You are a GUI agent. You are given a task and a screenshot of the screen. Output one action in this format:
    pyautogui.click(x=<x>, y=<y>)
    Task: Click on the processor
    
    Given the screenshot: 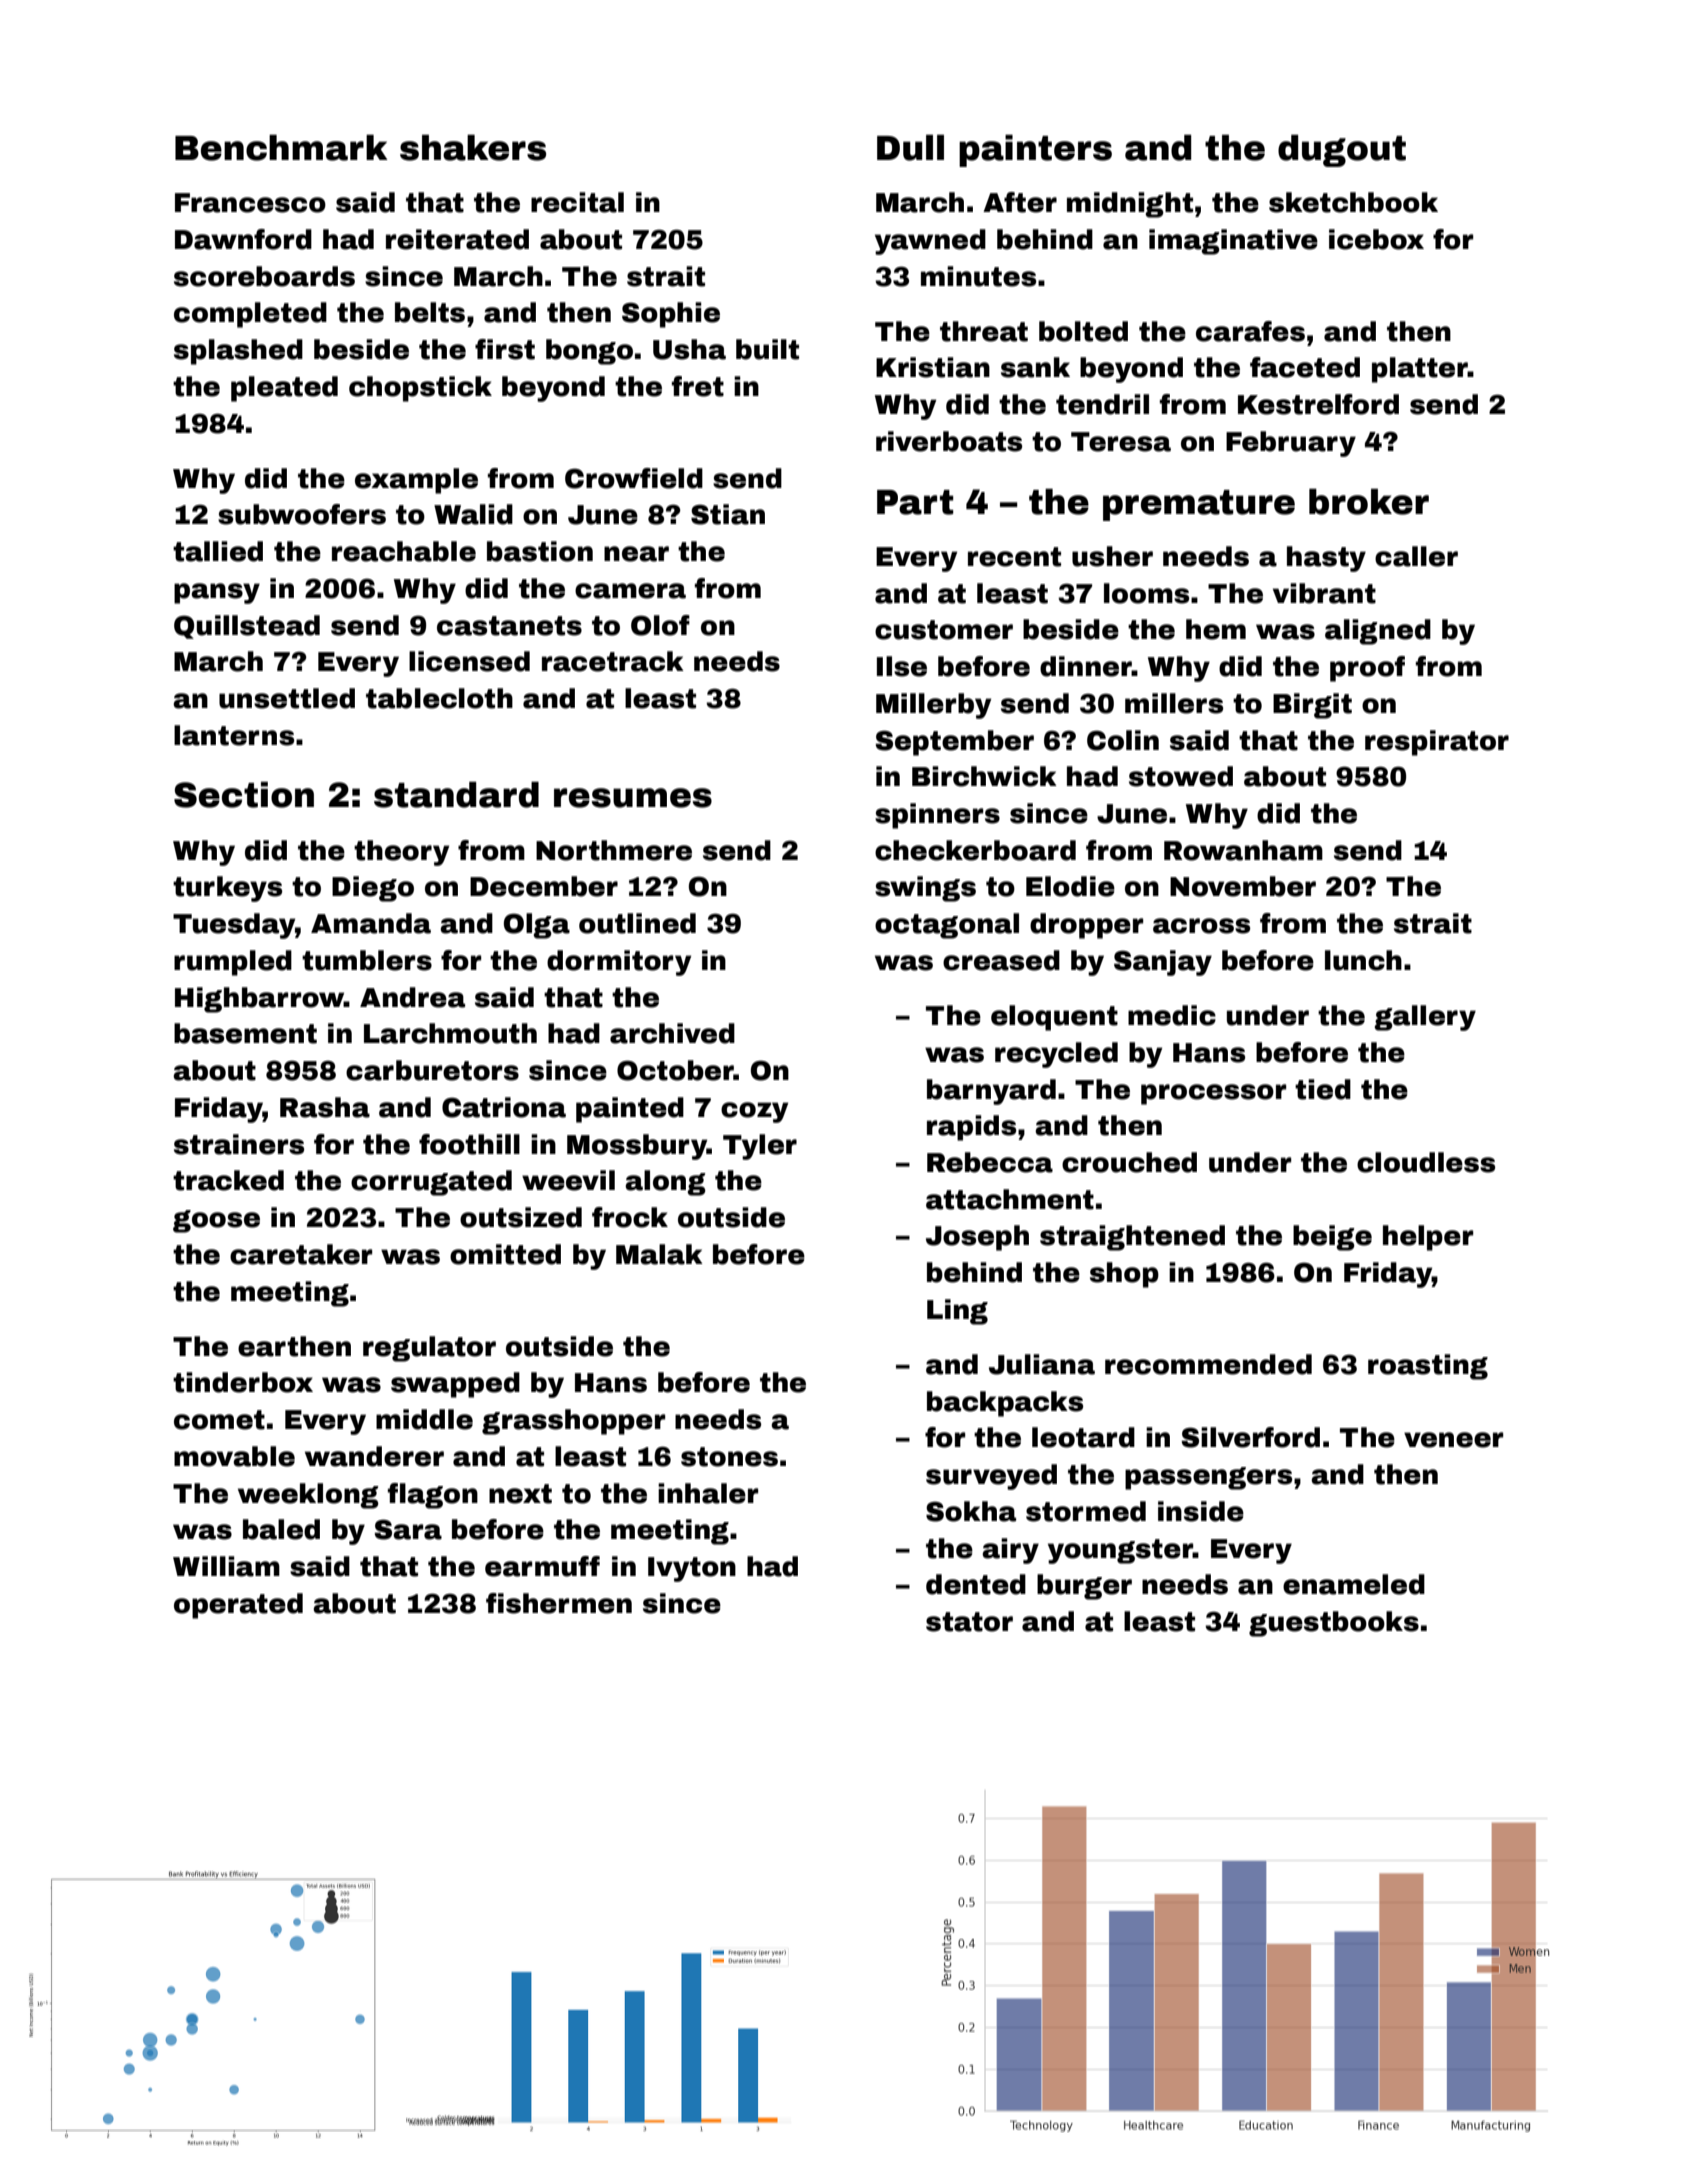 What is the action you would take?
    pyautogui.click(x=1213, y=1094)
